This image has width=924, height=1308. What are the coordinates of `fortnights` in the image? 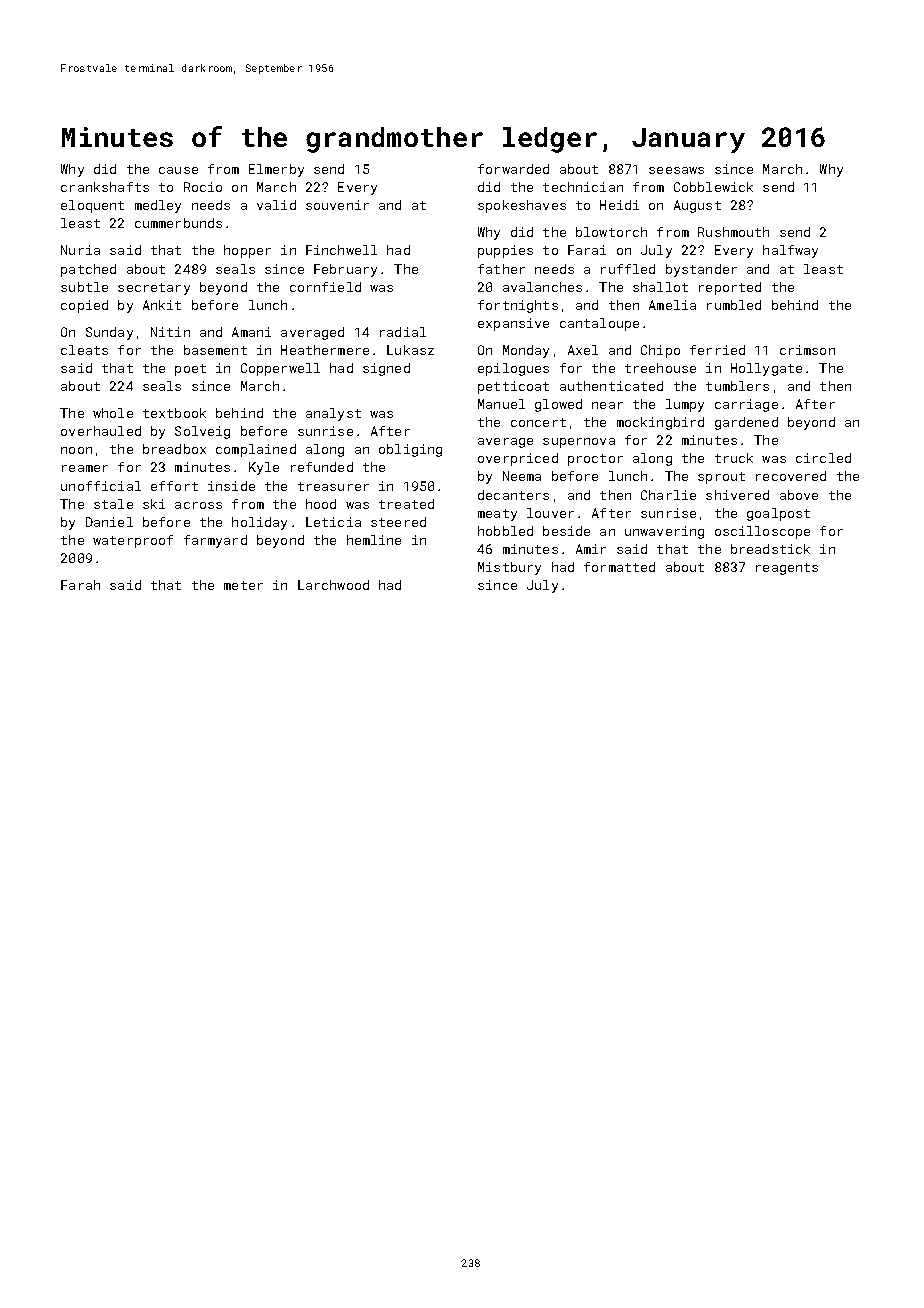 It's located at (518, 306).
